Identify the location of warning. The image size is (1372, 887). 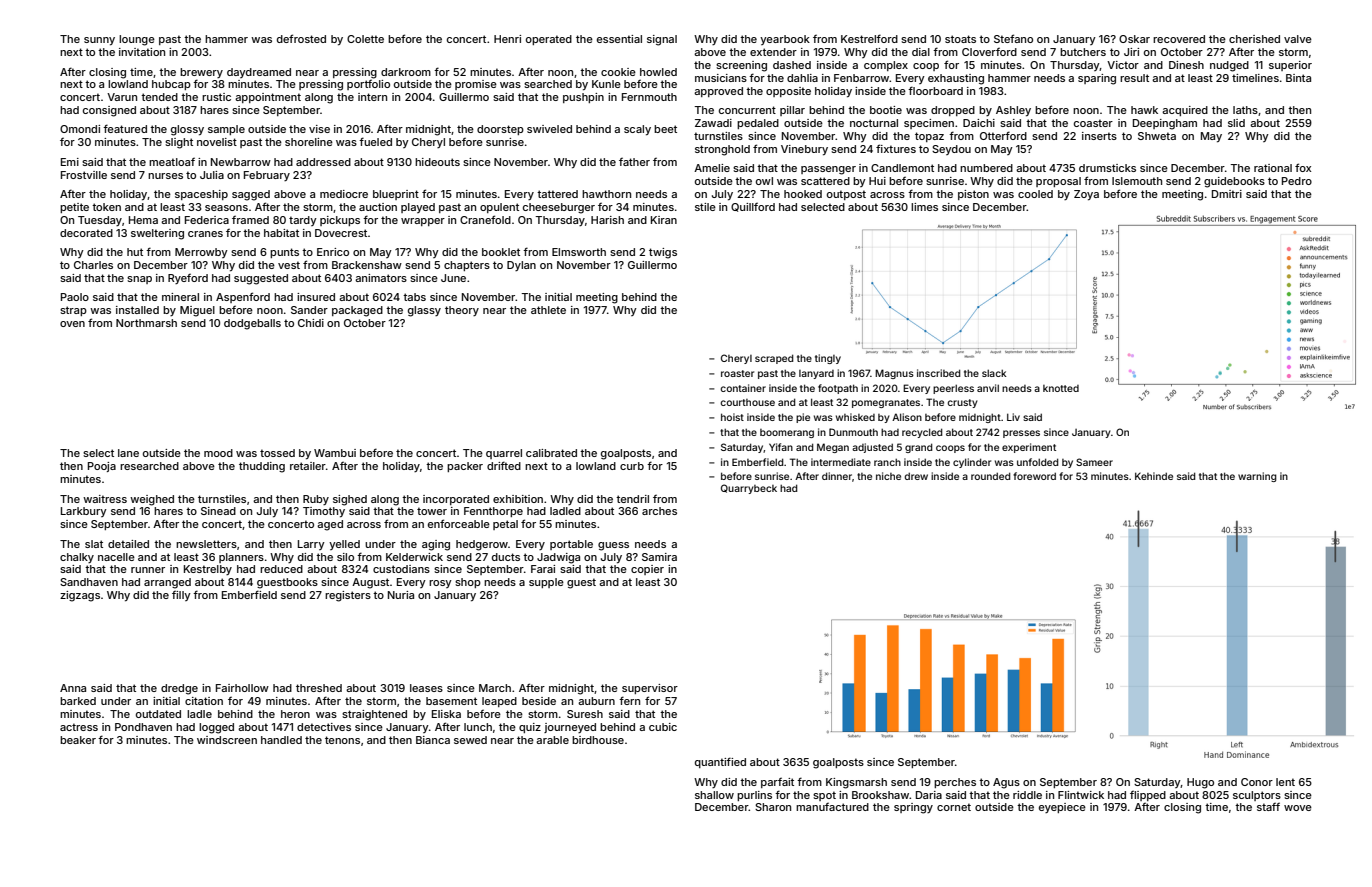
(1257, 477).
